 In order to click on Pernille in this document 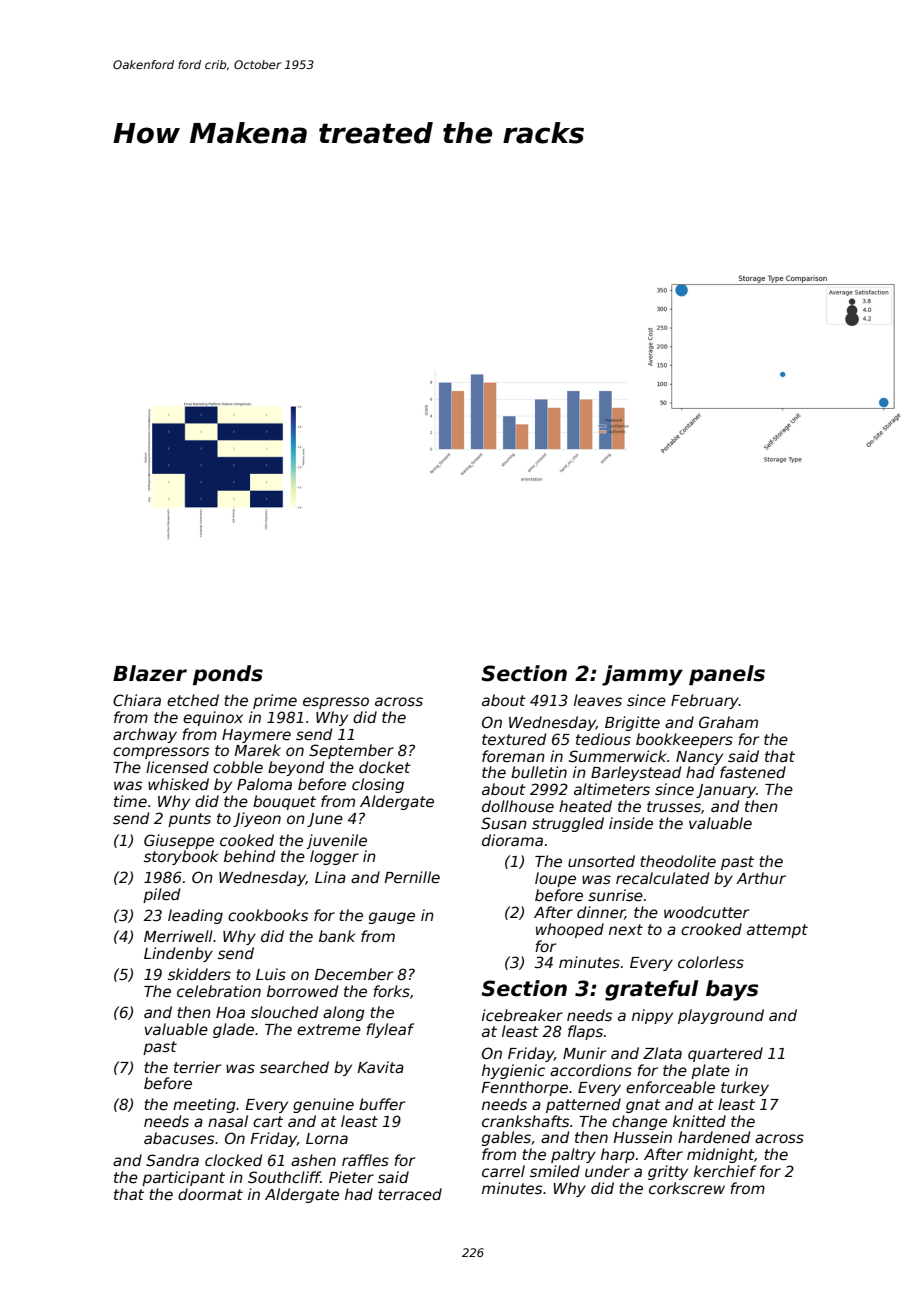, I will do `click(412, 877)`.
